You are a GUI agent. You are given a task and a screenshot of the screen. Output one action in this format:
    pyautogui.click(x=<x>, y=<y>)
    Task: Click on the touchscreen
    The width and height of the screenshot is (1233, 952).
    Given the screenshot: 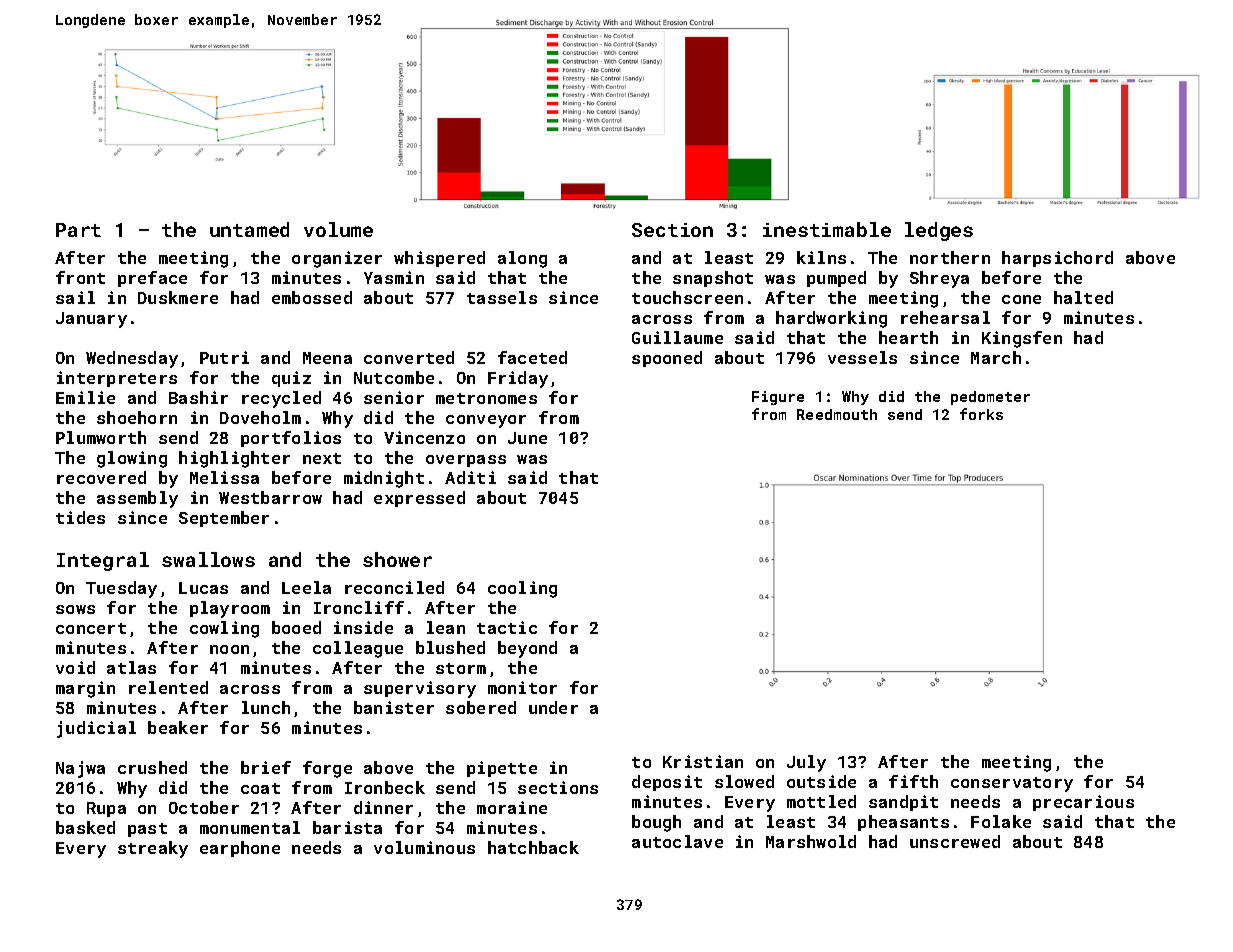 What is the action you would take?
    pyautogui.click(x=687, y=297)
